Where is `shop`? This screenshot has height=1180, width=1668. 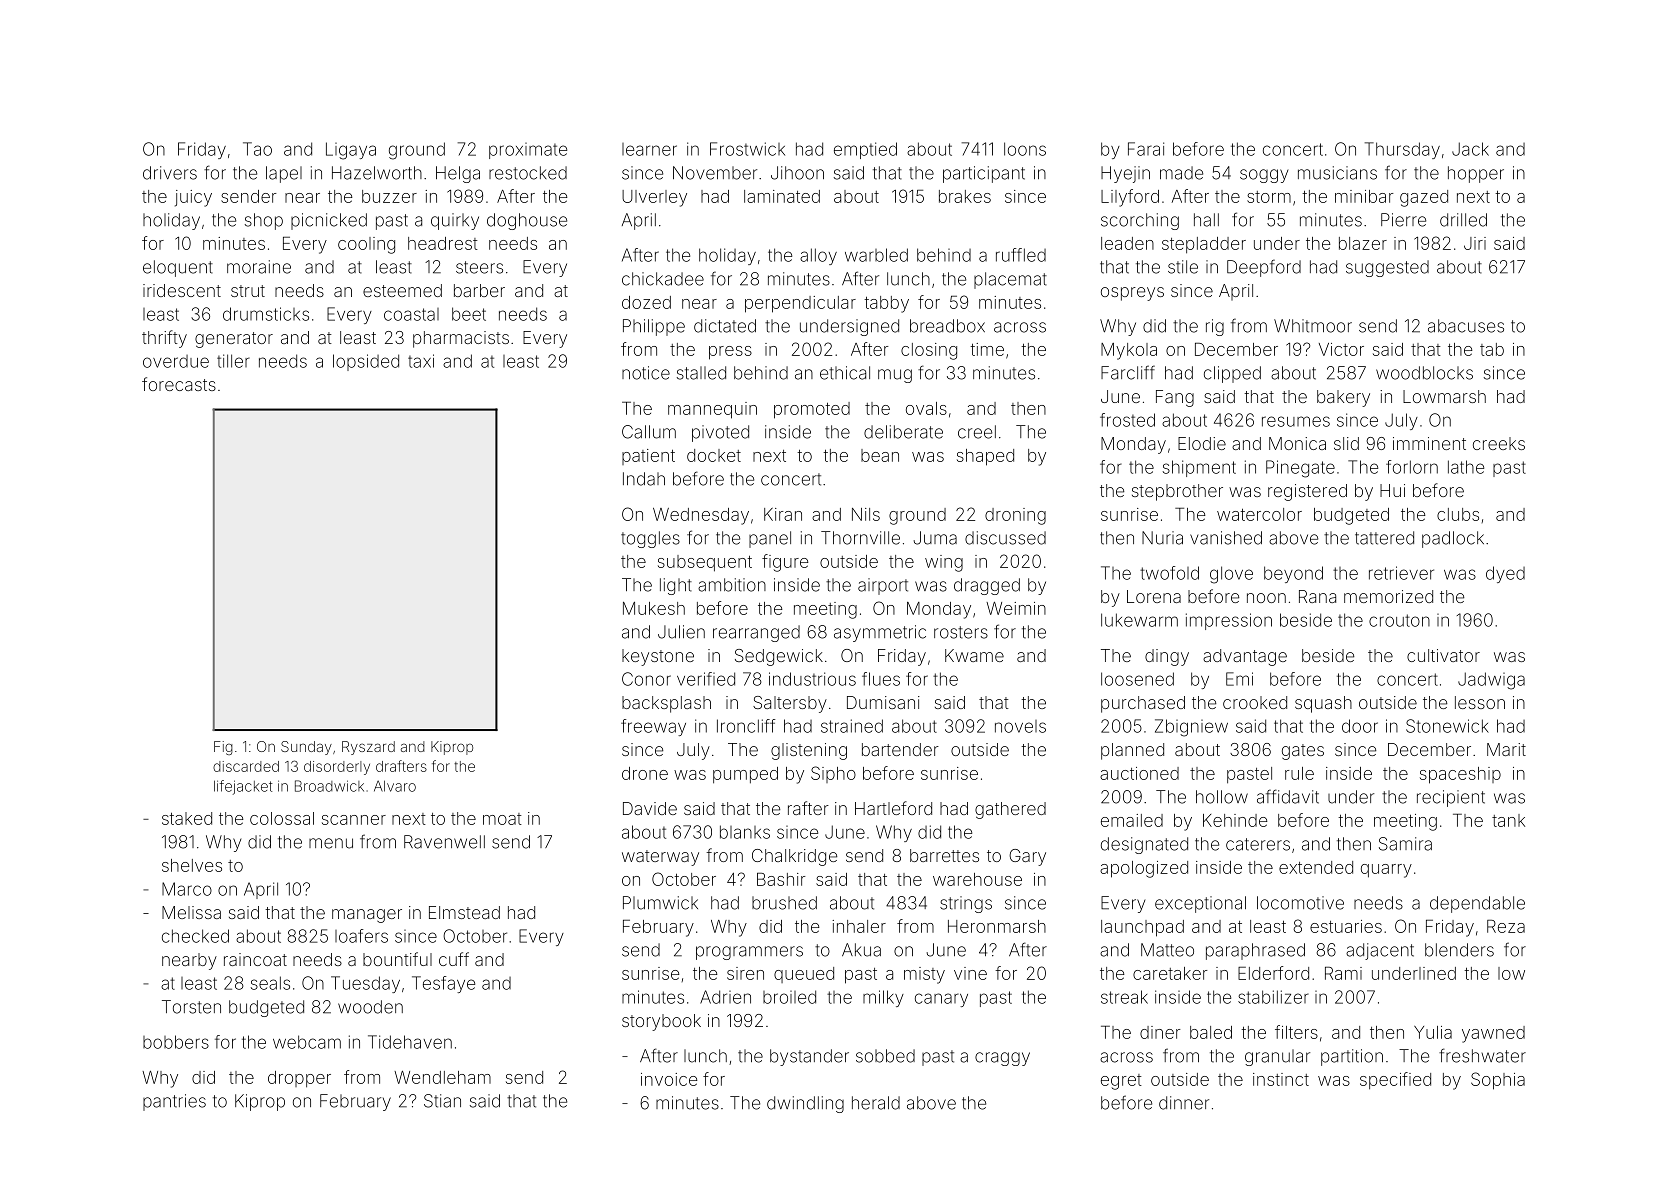
shop is located at coordinates (264, 221).
